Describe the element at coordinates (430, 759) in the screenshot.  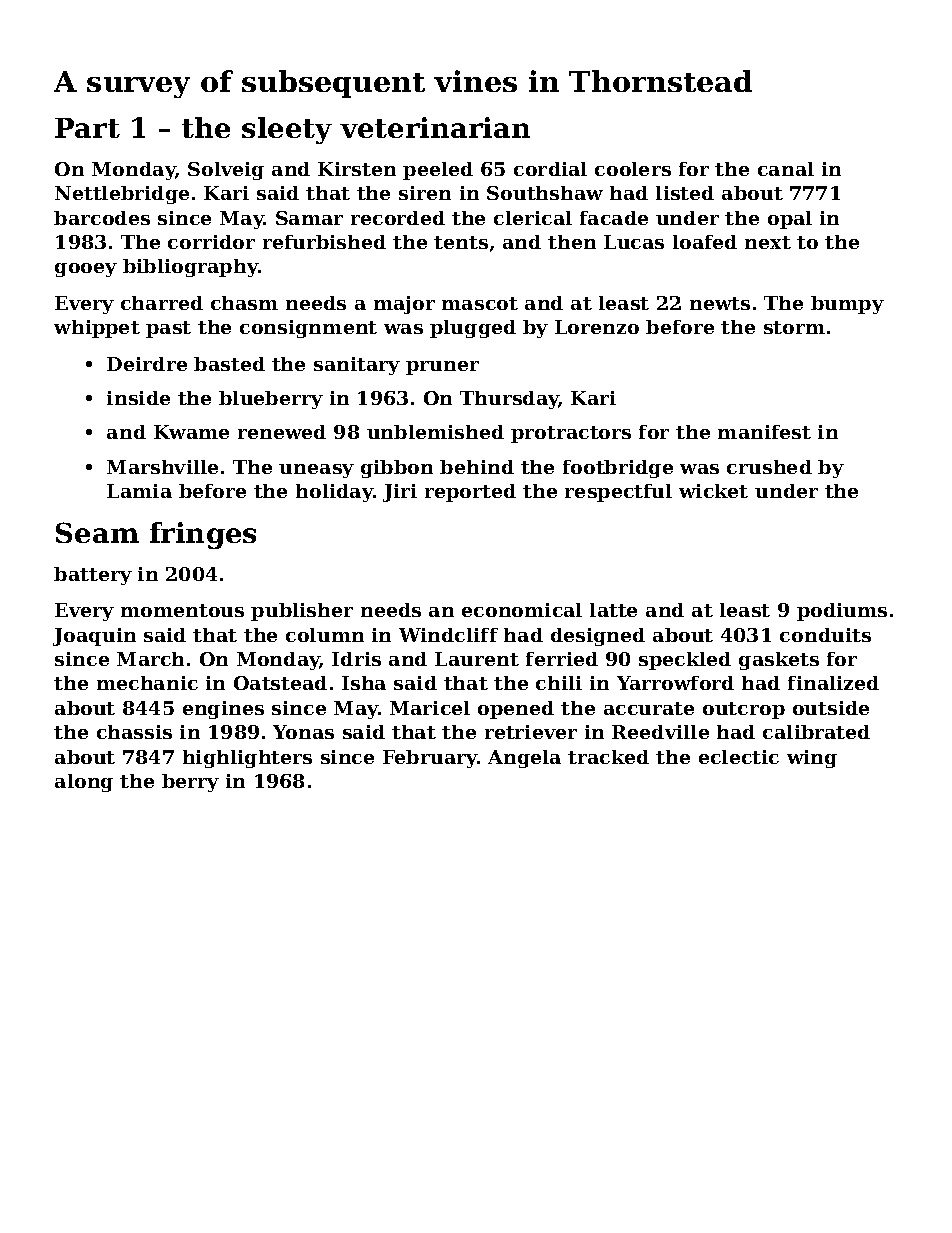
I see `February` at that location.
